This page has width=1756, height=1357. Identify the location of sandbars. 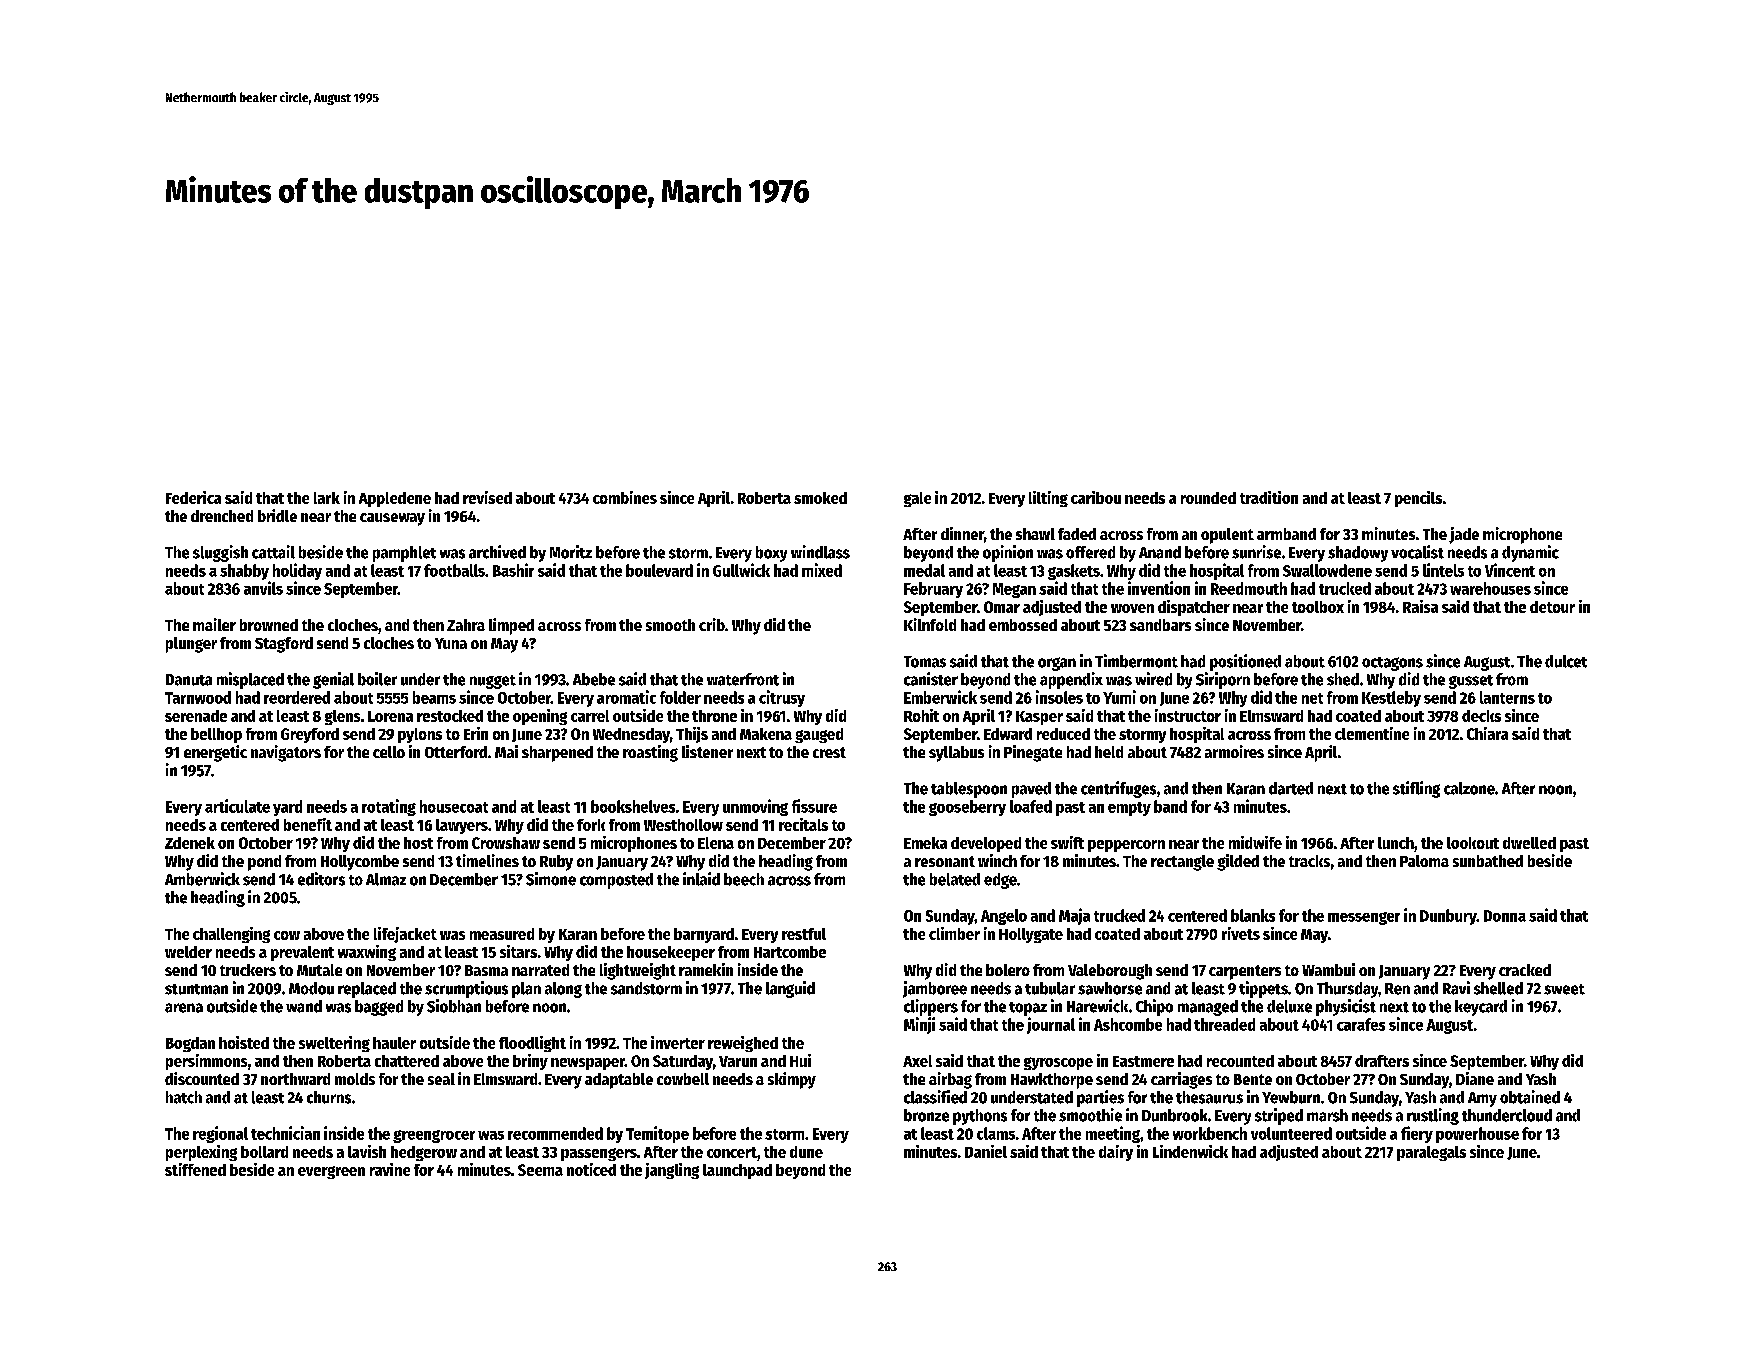
(1160, 625).
